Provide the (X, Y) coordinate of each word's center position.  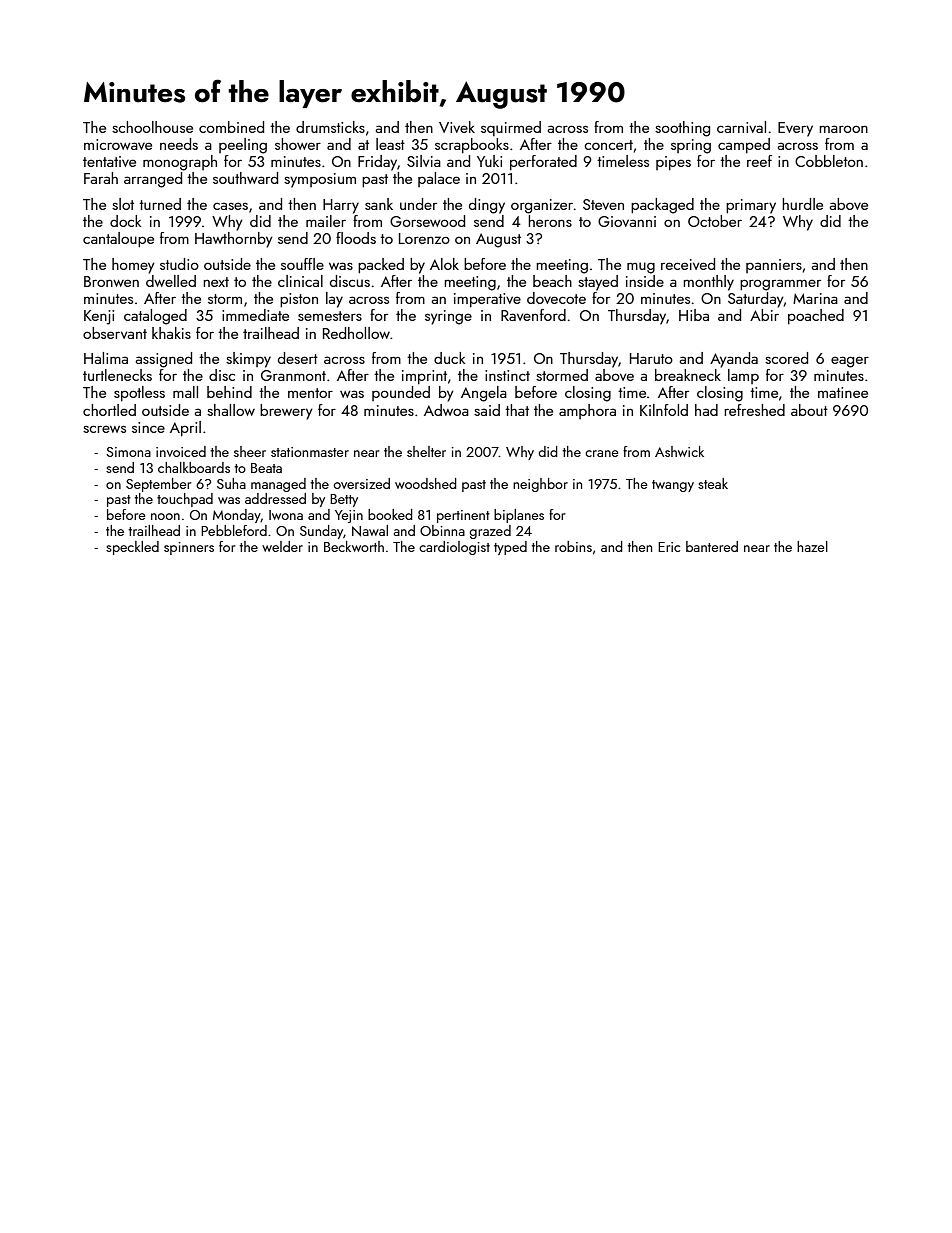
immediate (255, 315)
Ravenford (533, 315)
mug (641, 268)
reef (759, 161)
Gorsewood (427, 221)
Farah (101, 178)
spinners (189, 548)
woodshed (426, 483)
